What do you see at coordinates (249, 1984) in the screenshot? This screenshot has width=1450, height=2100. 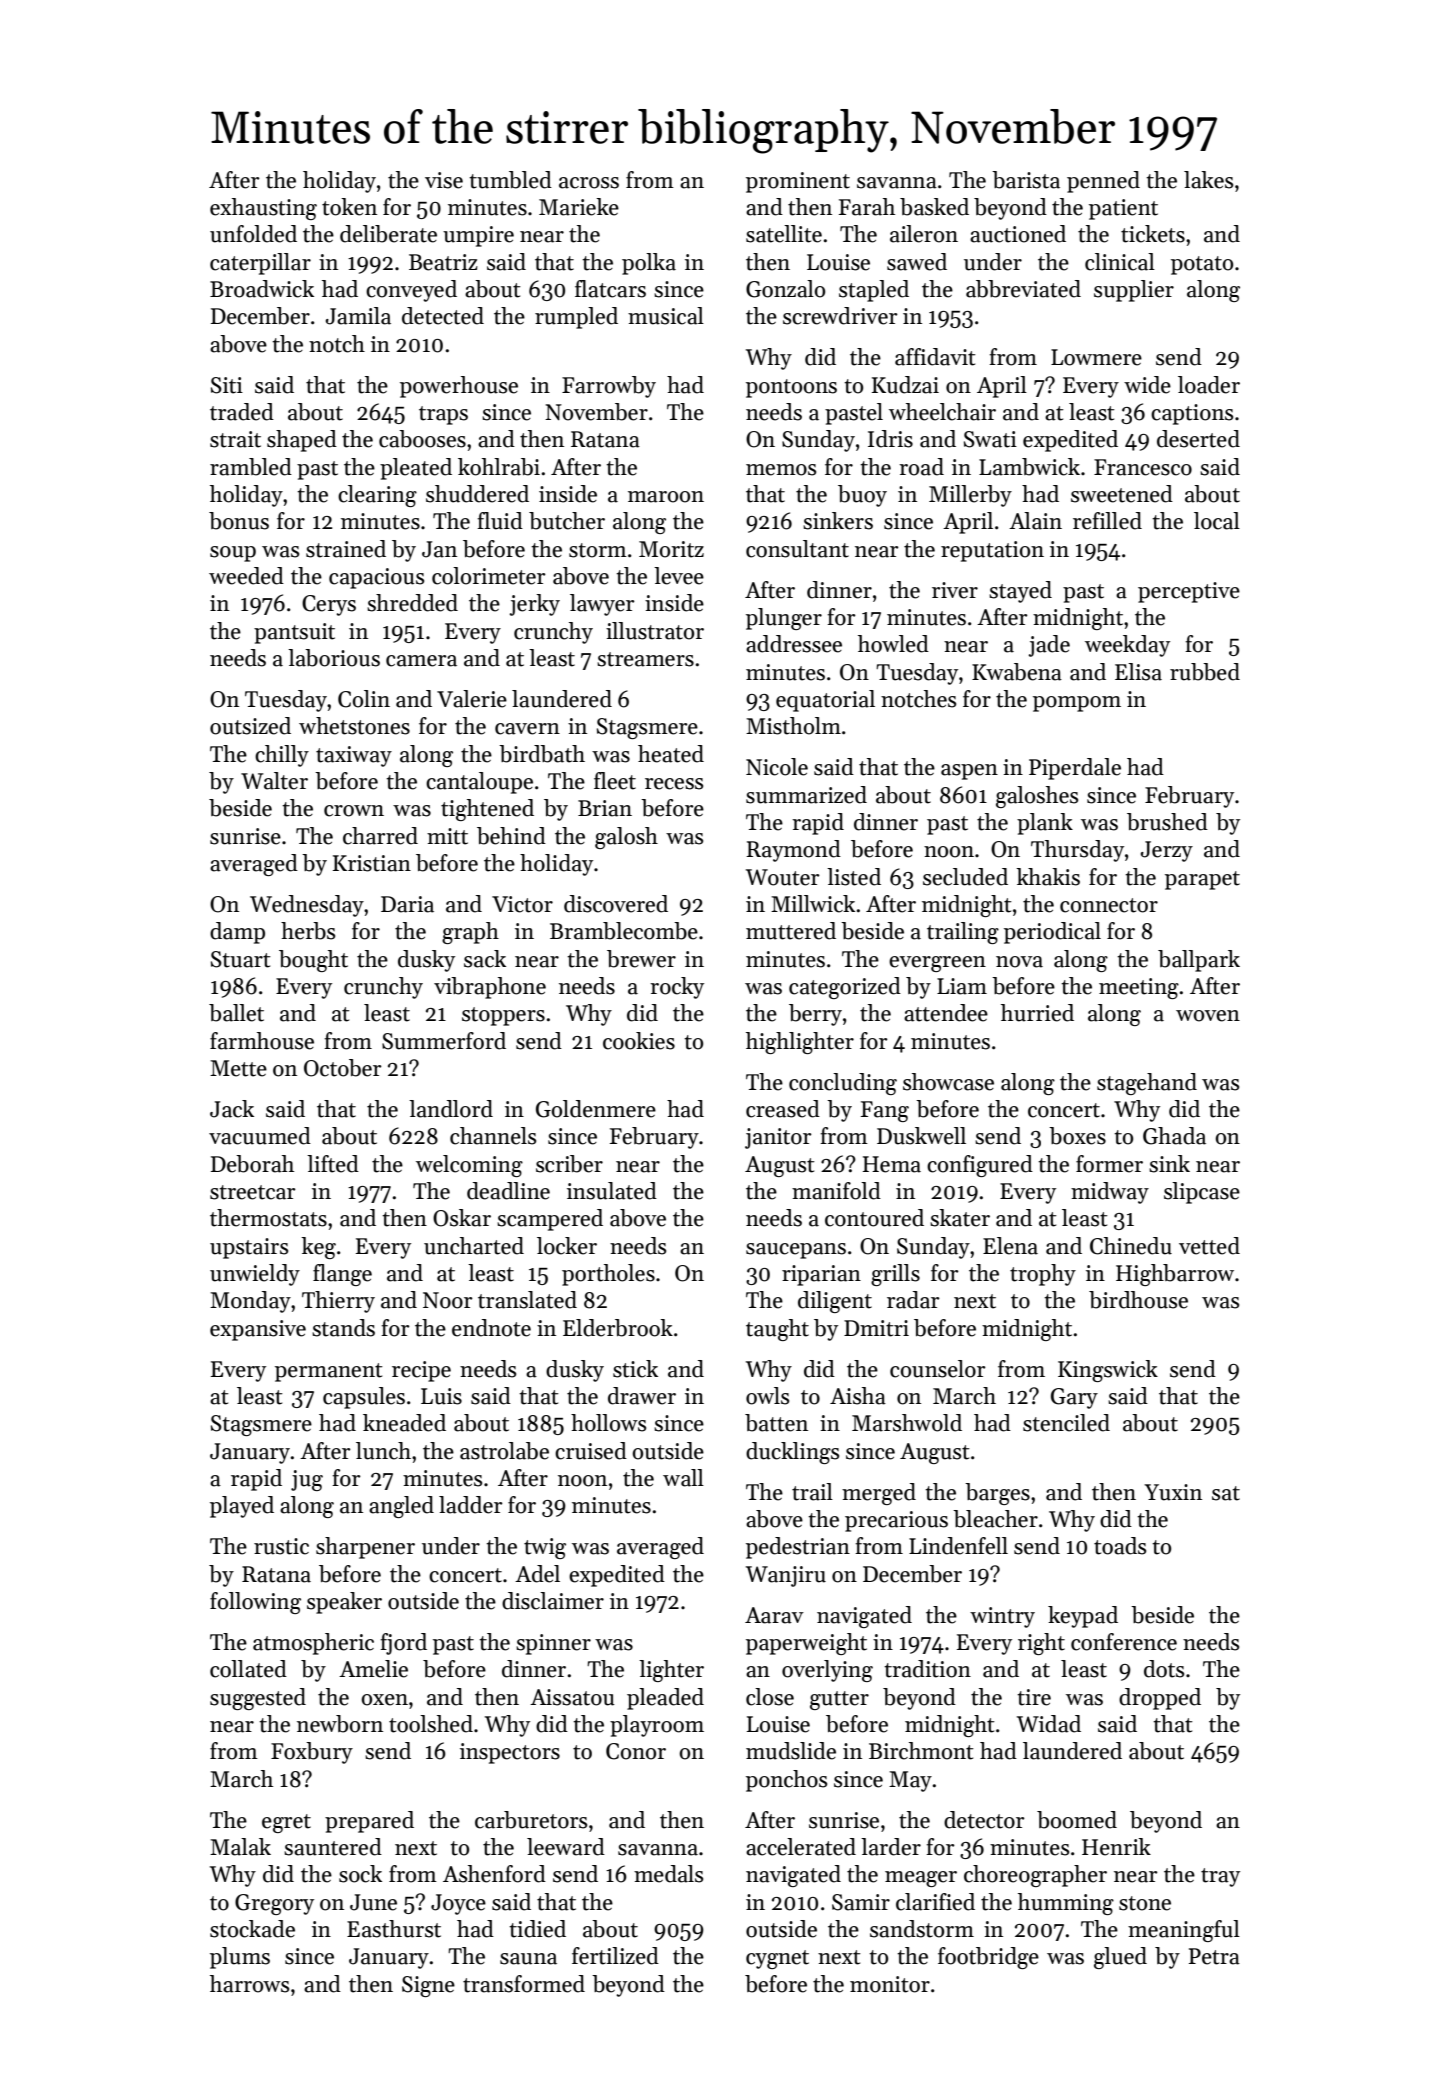 I see `harrows` at bounding box center [249, 1984].
